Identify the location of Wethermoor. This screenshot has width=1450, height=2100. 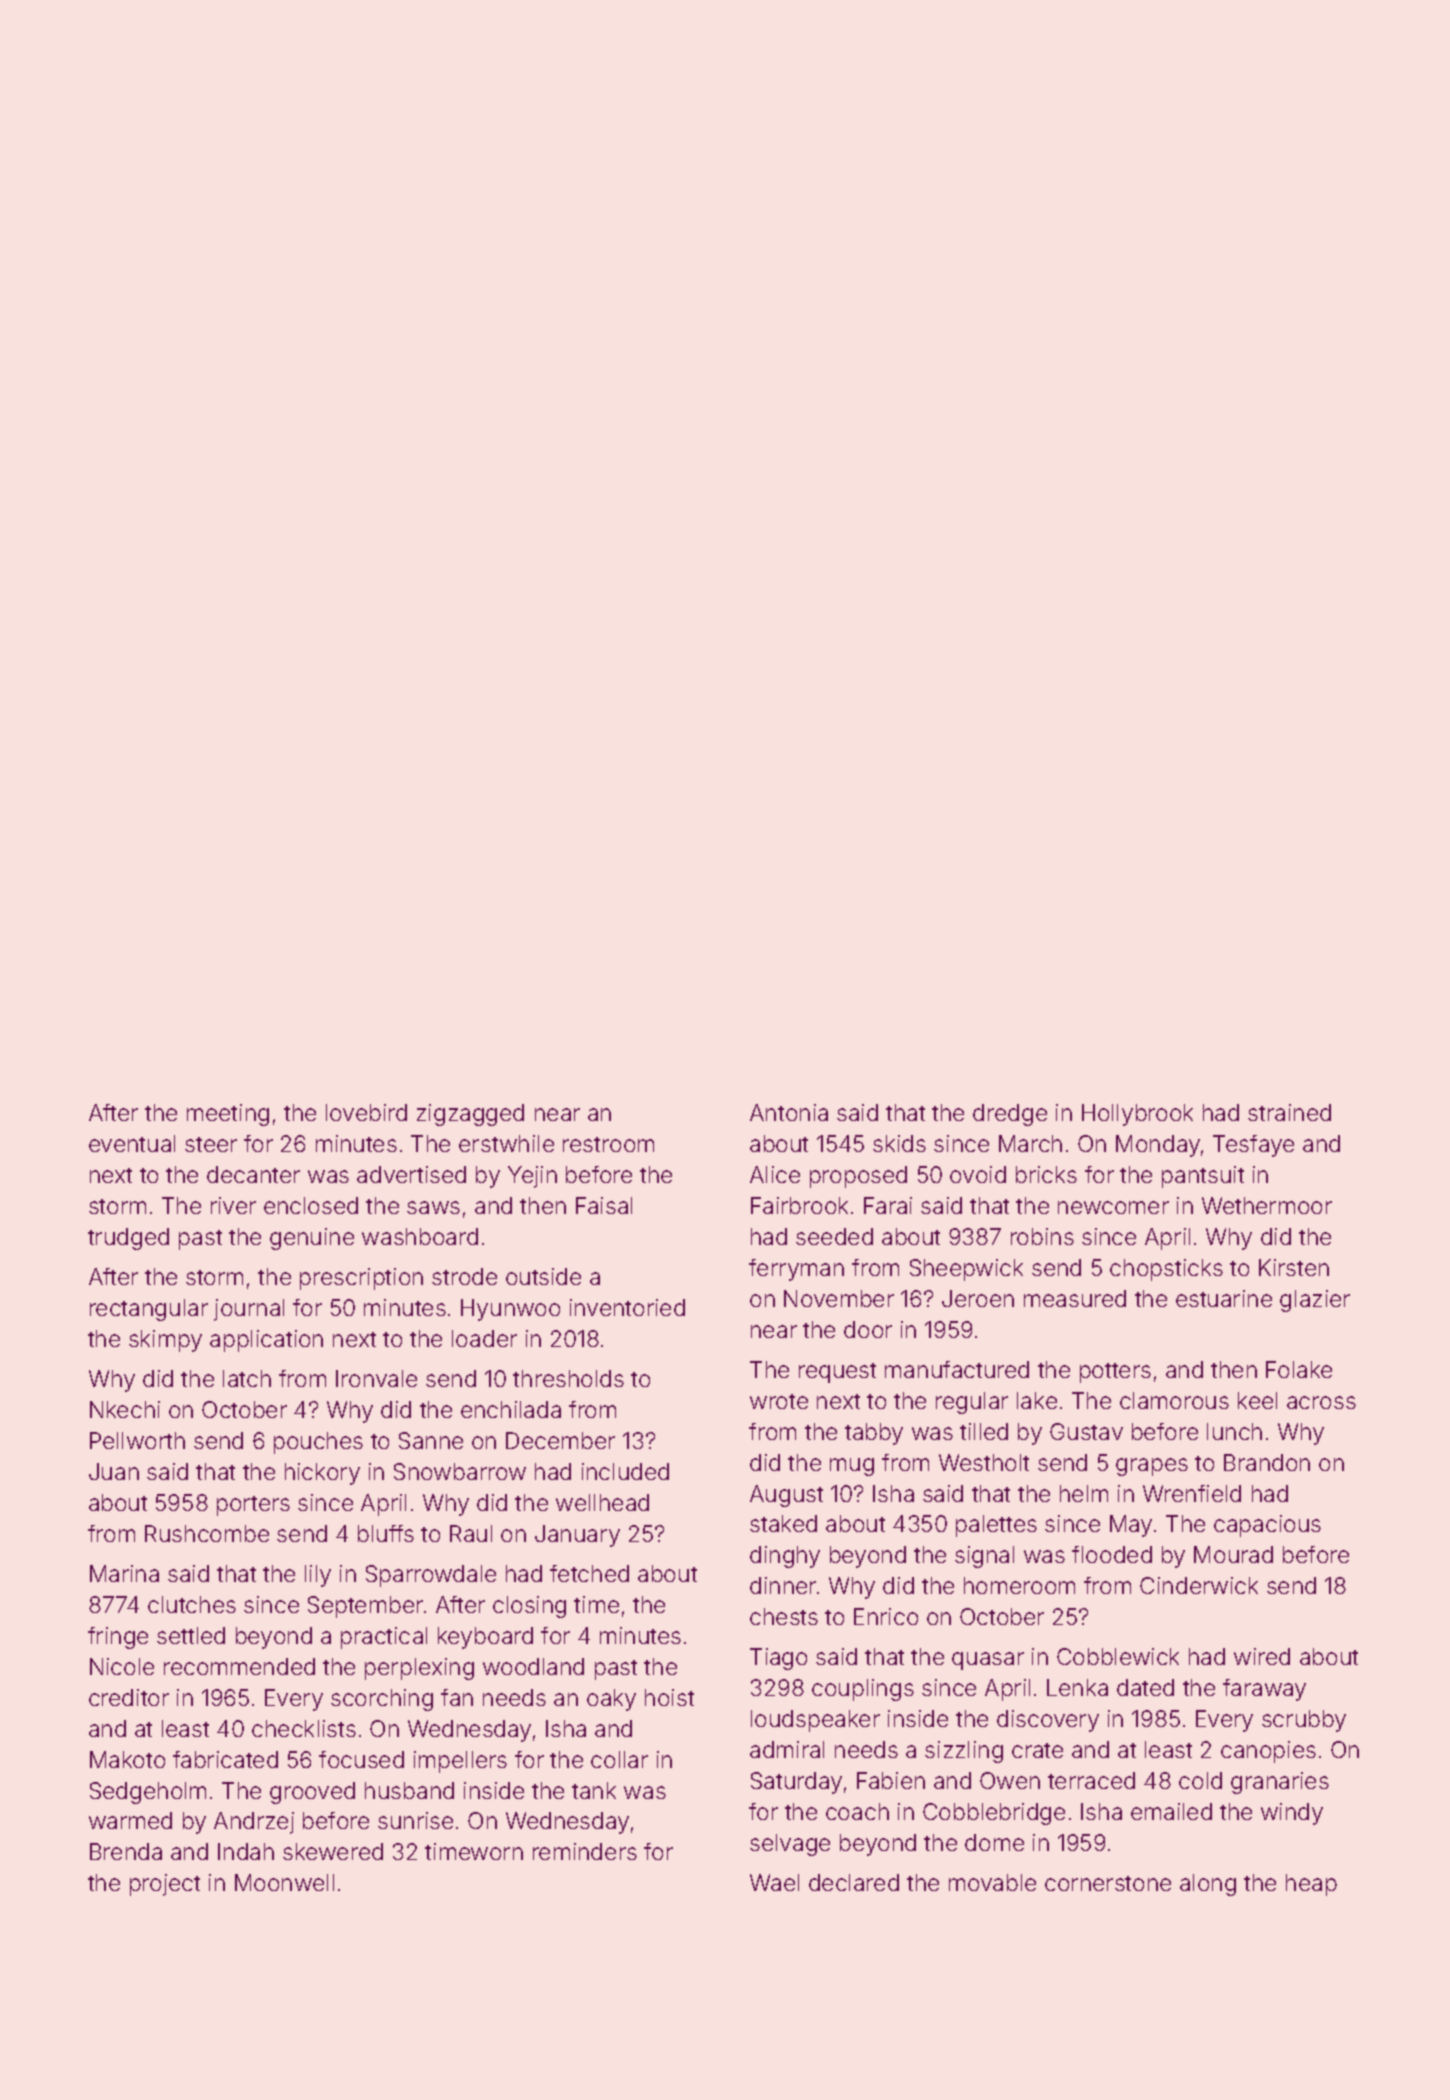
(1267, 1205).
